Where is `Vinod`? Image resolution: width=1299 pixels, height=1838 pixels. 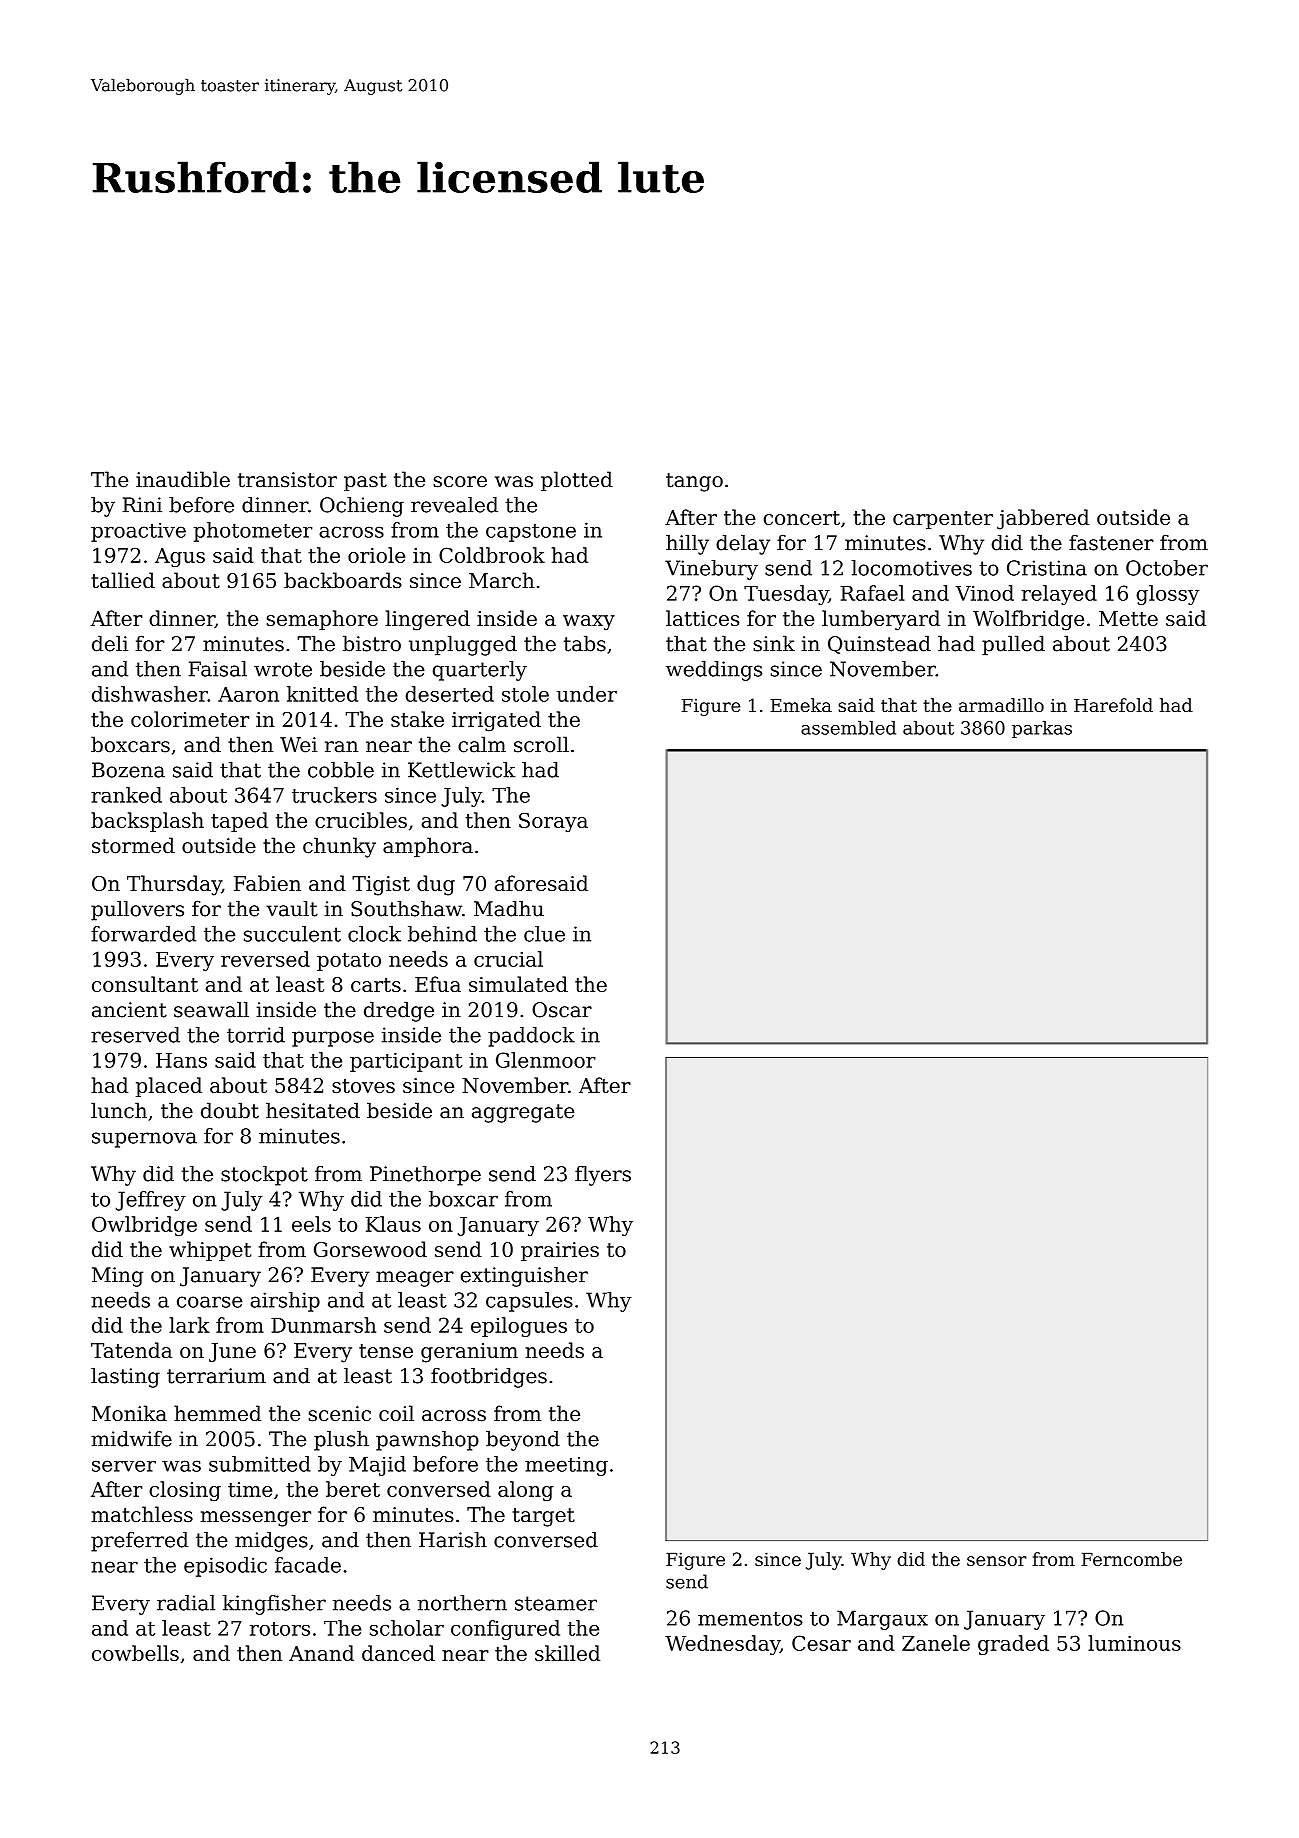
Vinod is located at coordinates (984, 593).
